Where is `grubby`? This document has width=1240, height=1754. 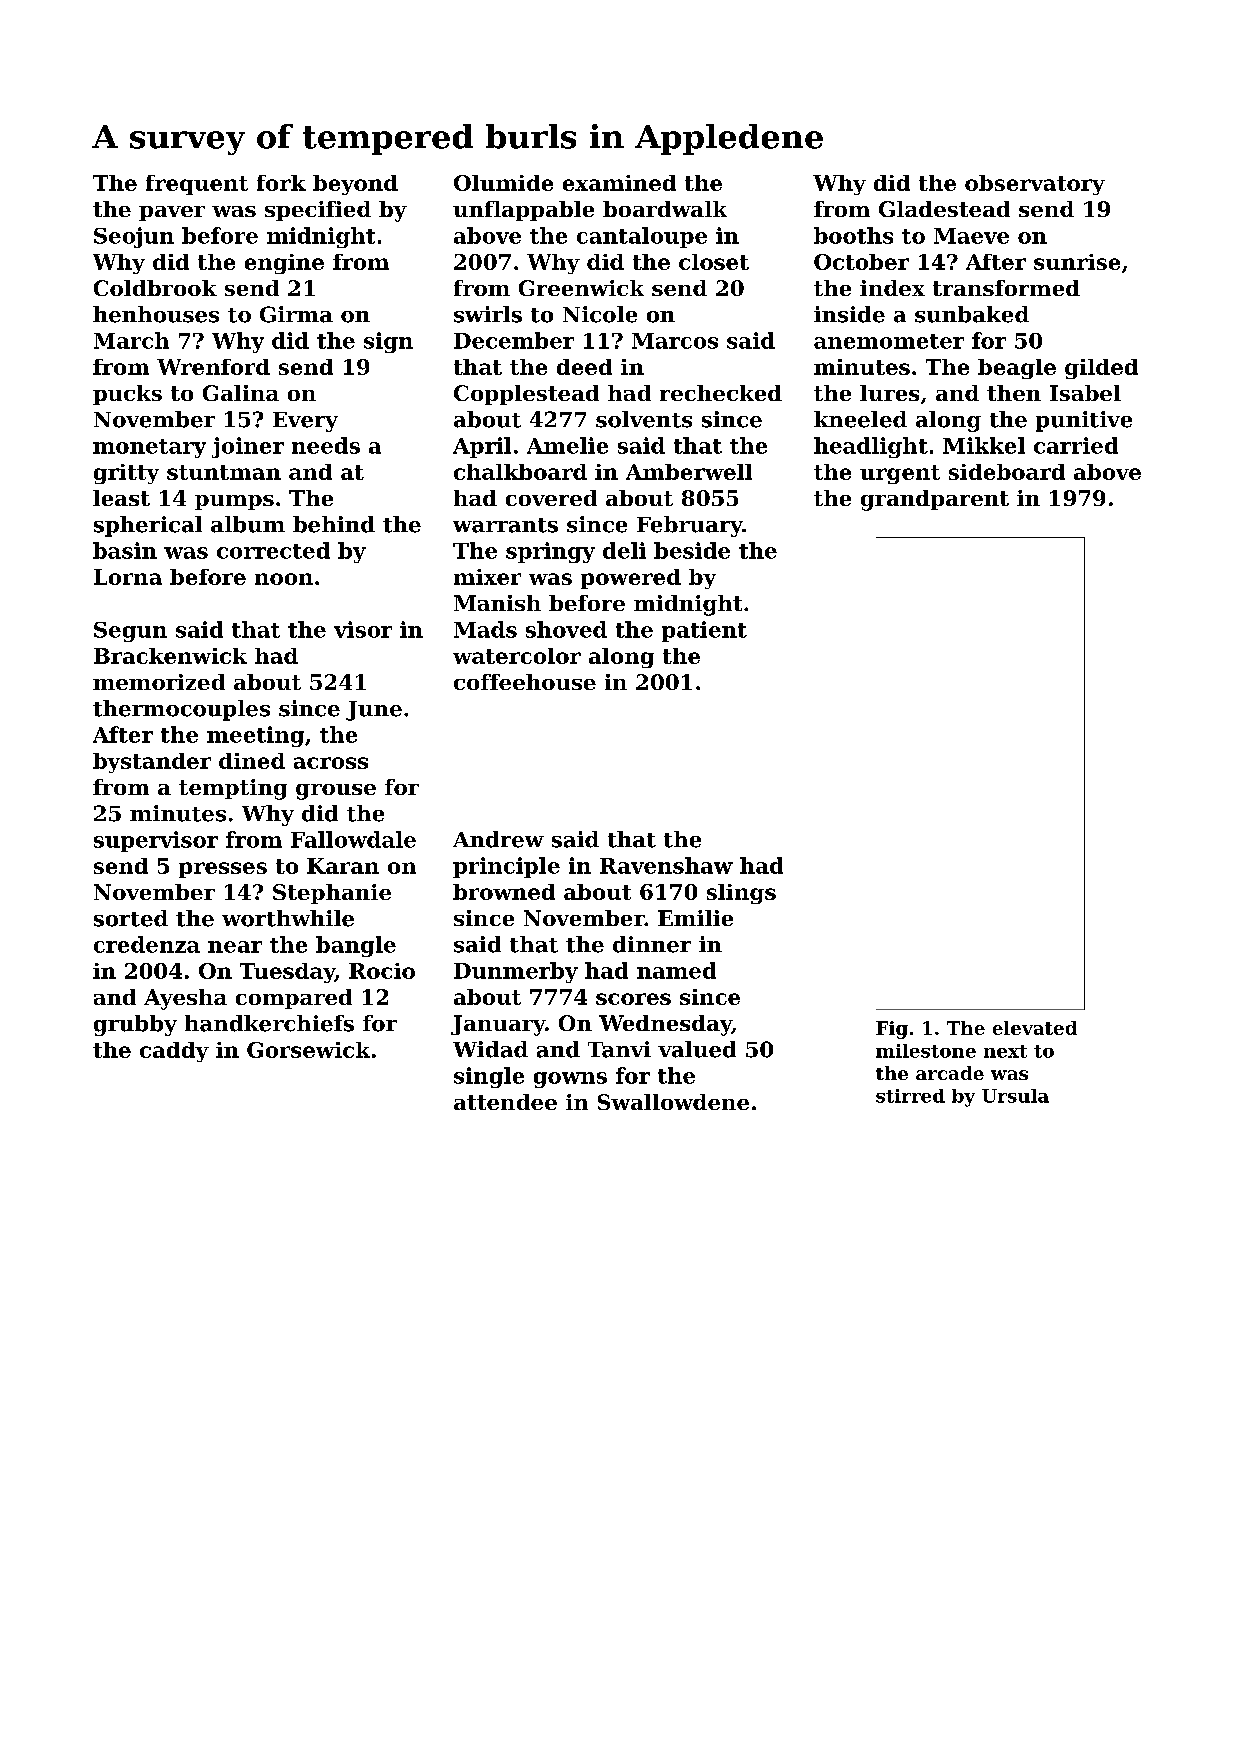 grubby is located at coordinates (135, 1025).
